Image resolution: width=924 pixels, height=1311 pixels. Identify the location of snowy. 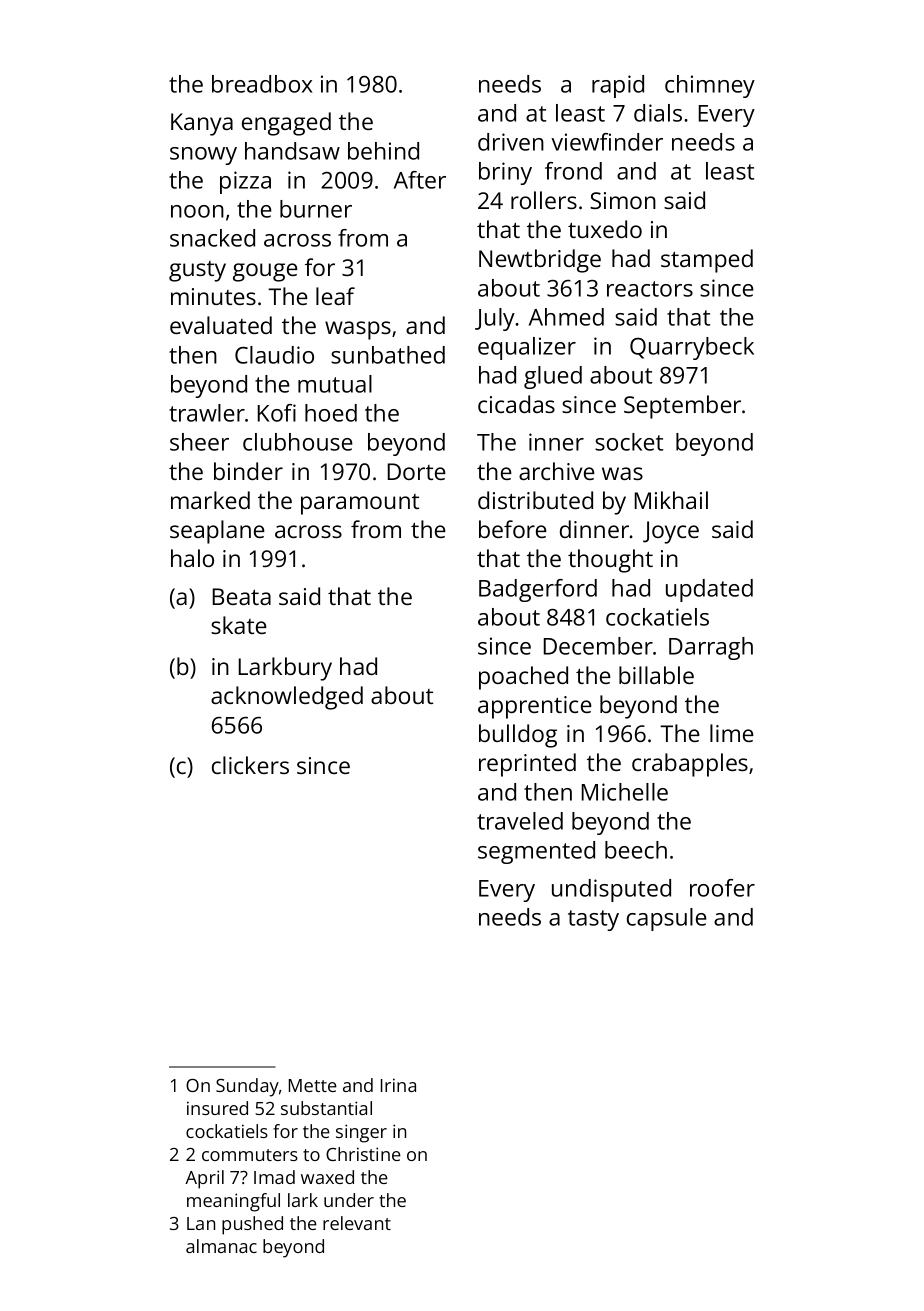
(203, 156).
